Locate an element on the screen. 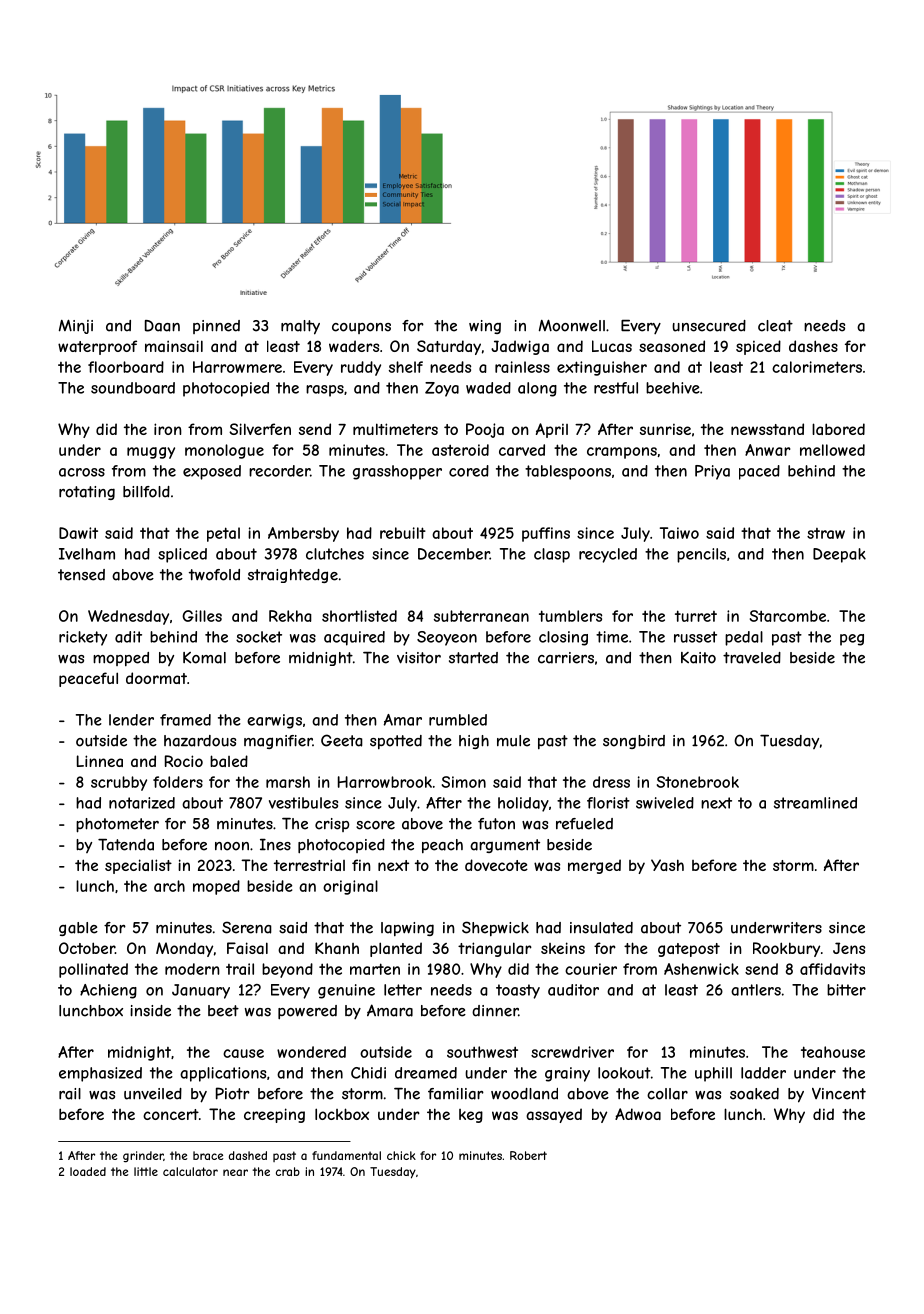 The height and width of the screenshot is (1314, 924). beet is located at coordinates (223, 1011).
